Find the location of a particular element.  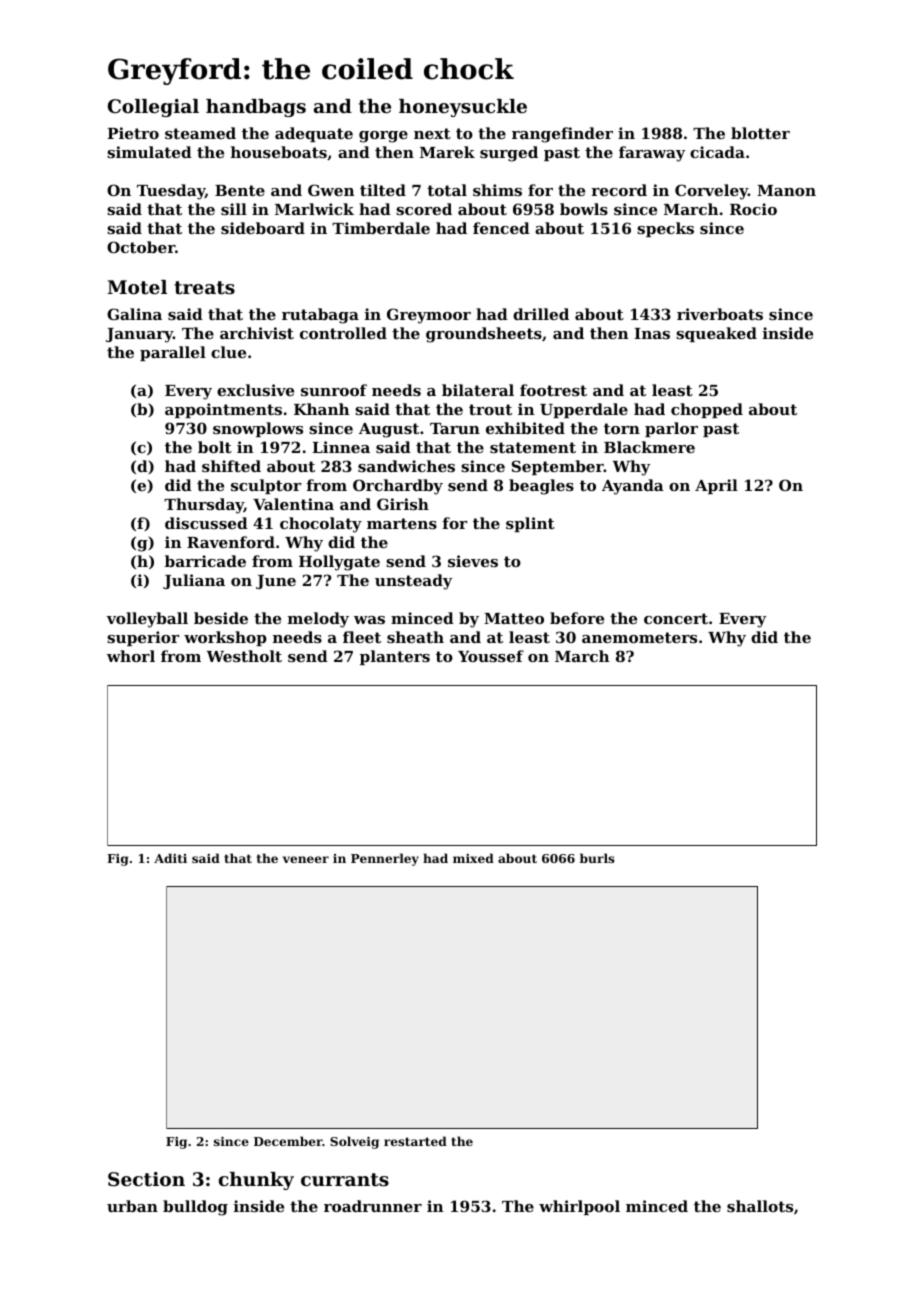

Collegial is located at coordinates (153, 108).
